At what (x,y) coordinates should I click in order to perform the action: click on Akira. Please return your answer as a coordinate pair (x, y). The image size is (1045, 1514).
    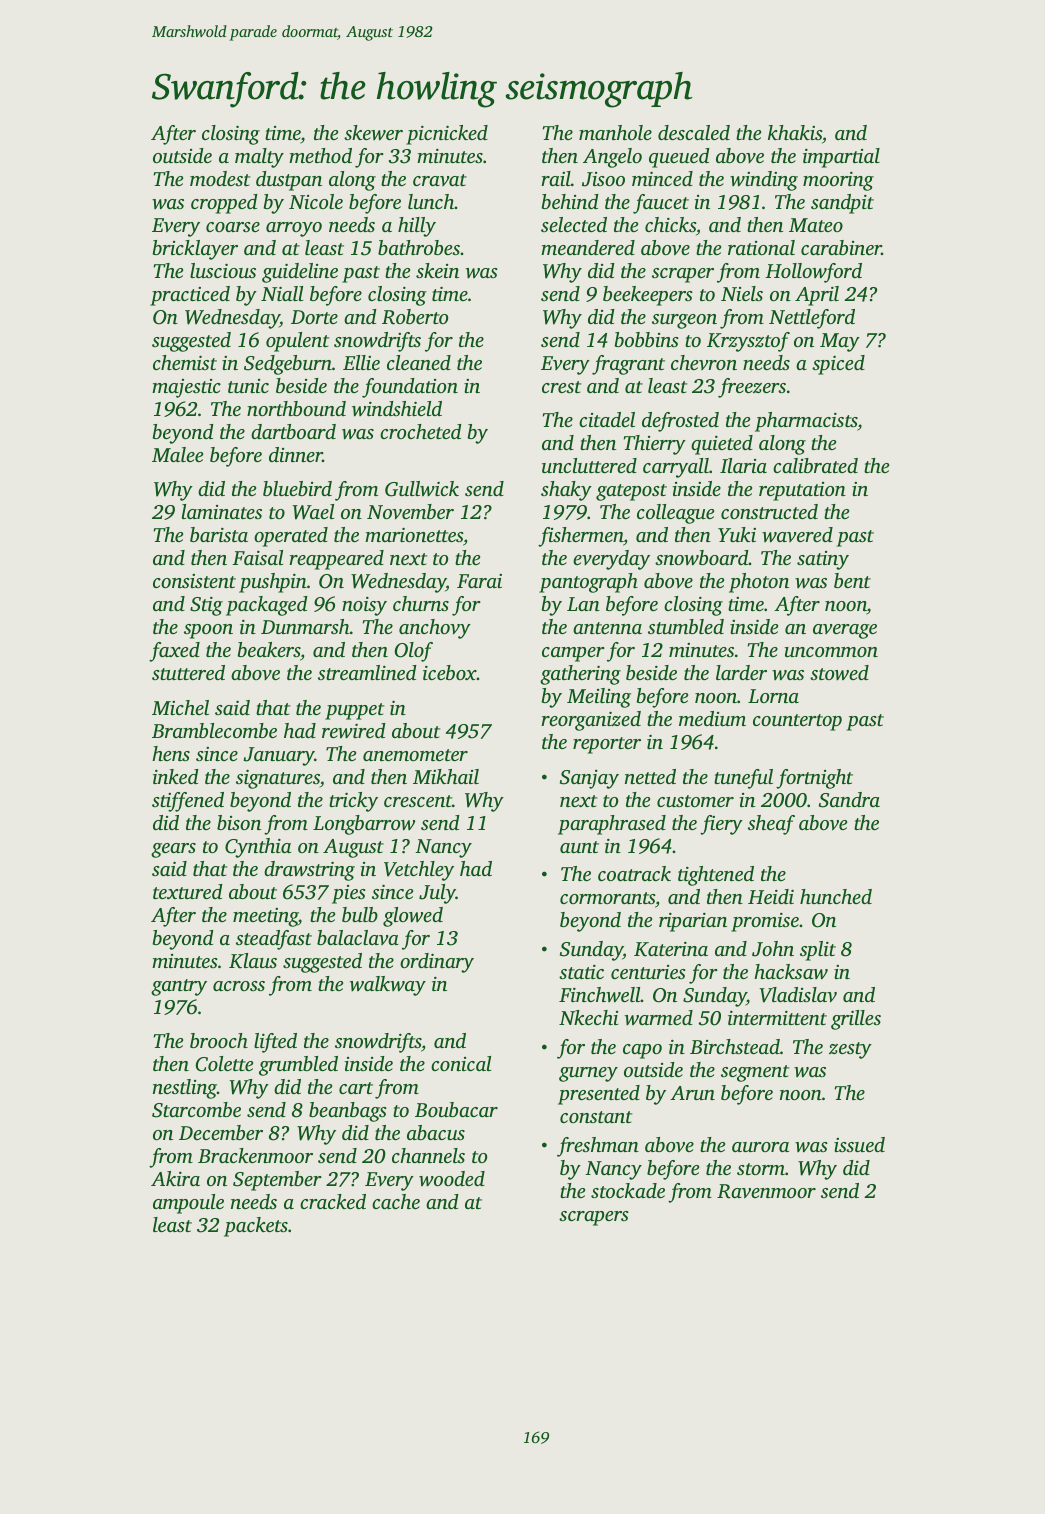
    Looking at the image, I should click on (175, 1178).
